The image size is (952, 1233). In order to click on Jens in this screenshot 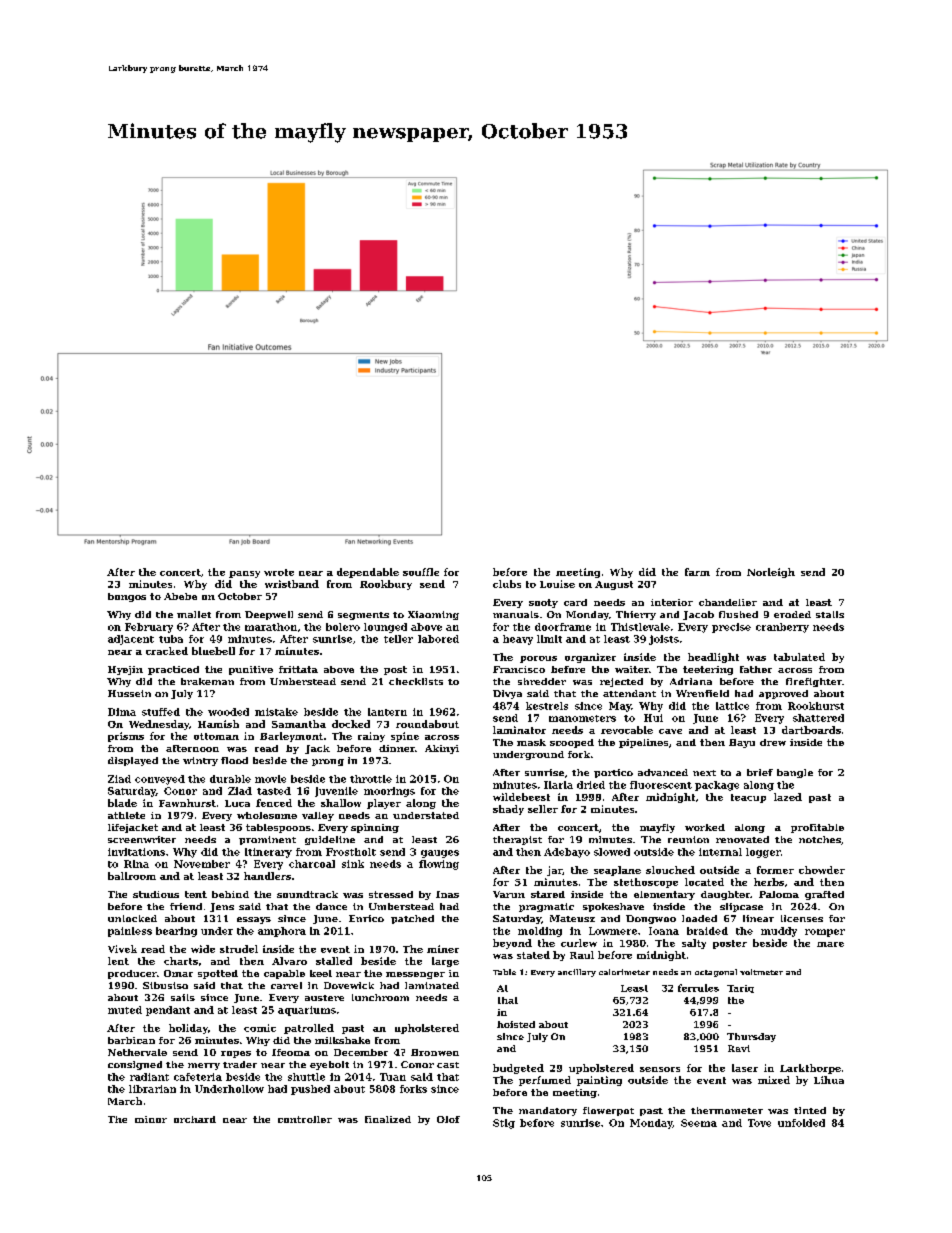, I will do `click(222, 907)`.
